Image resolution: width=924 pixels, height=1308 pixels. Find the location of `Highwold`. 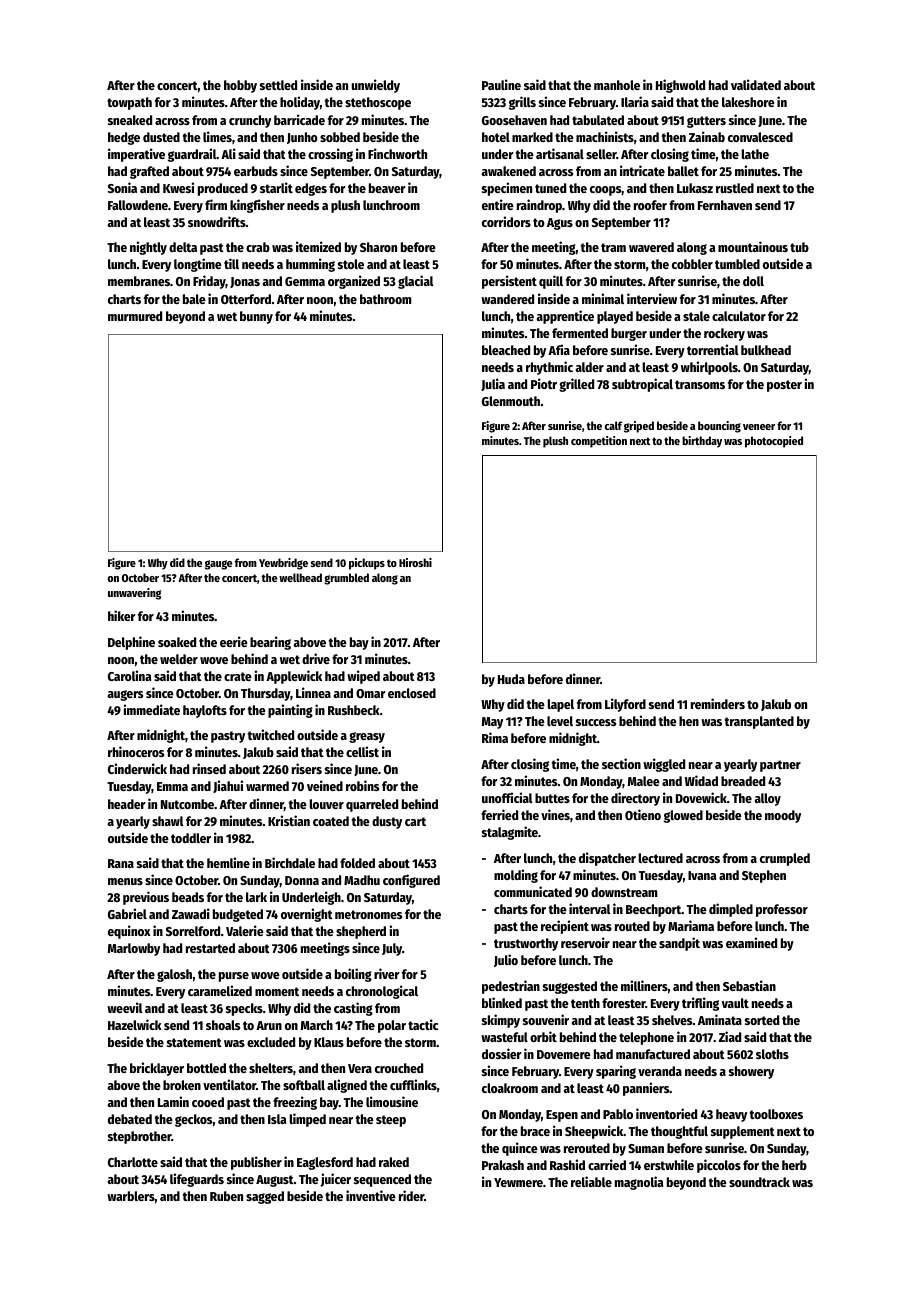

Highwold is located at coordinates (680, 86).
